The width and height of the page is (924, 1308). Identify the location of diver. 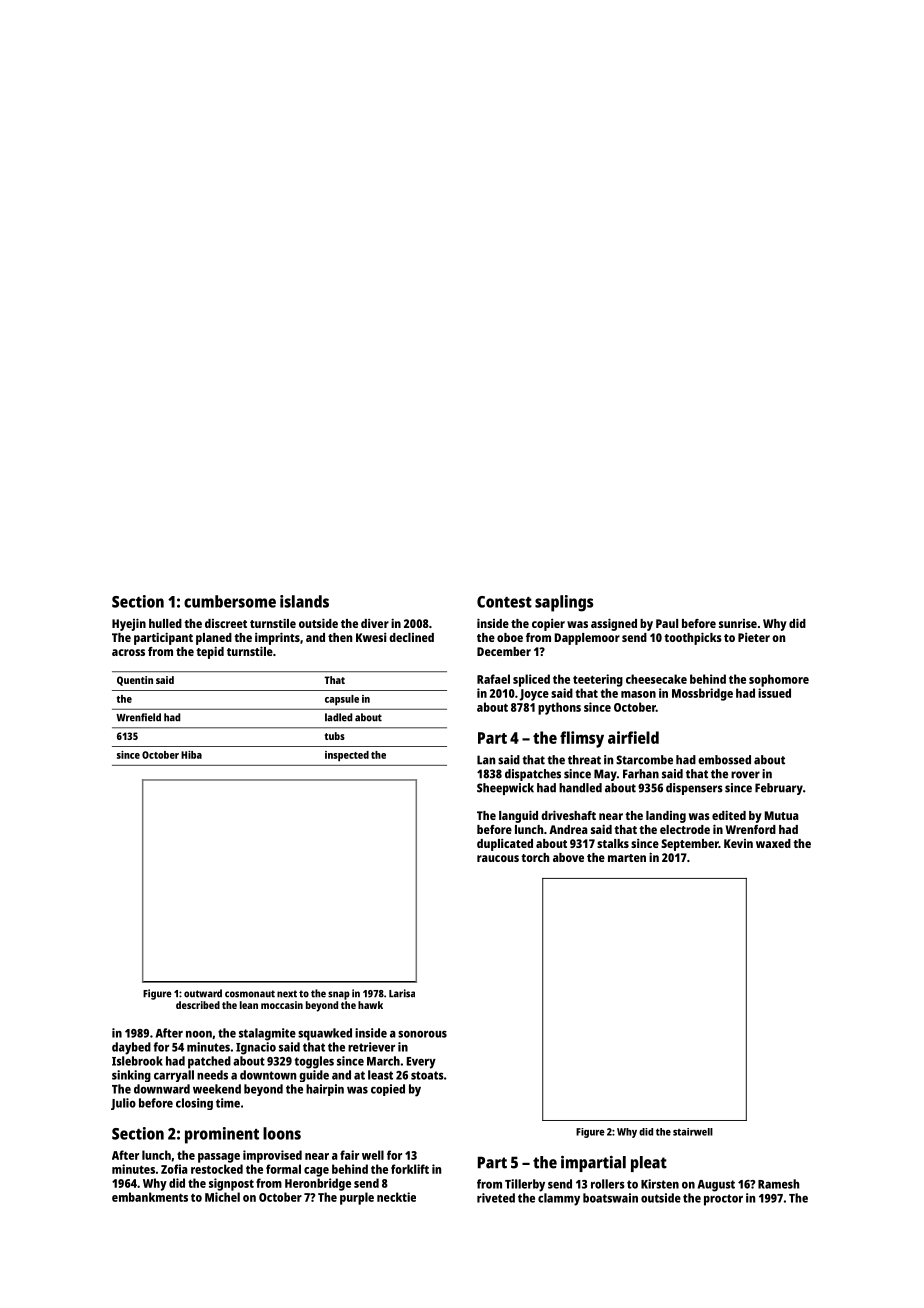
(375, 623).
